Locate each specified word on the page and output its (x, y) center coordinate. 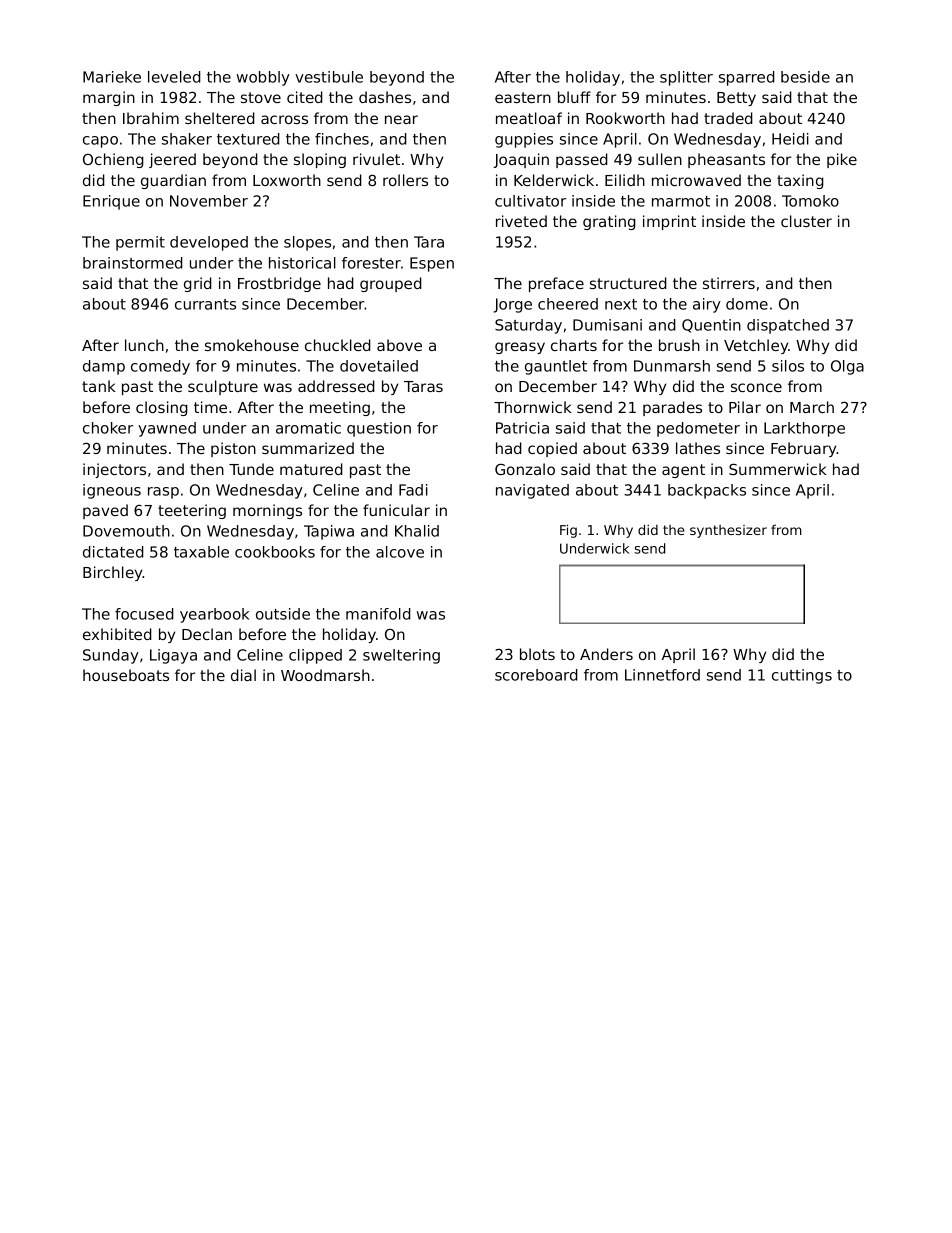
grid (198, 284)
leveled (174, 77)
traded (728, 118)
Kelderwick (554, 180)
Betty (736, 99)
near (401, 119)
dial (243, 675)
